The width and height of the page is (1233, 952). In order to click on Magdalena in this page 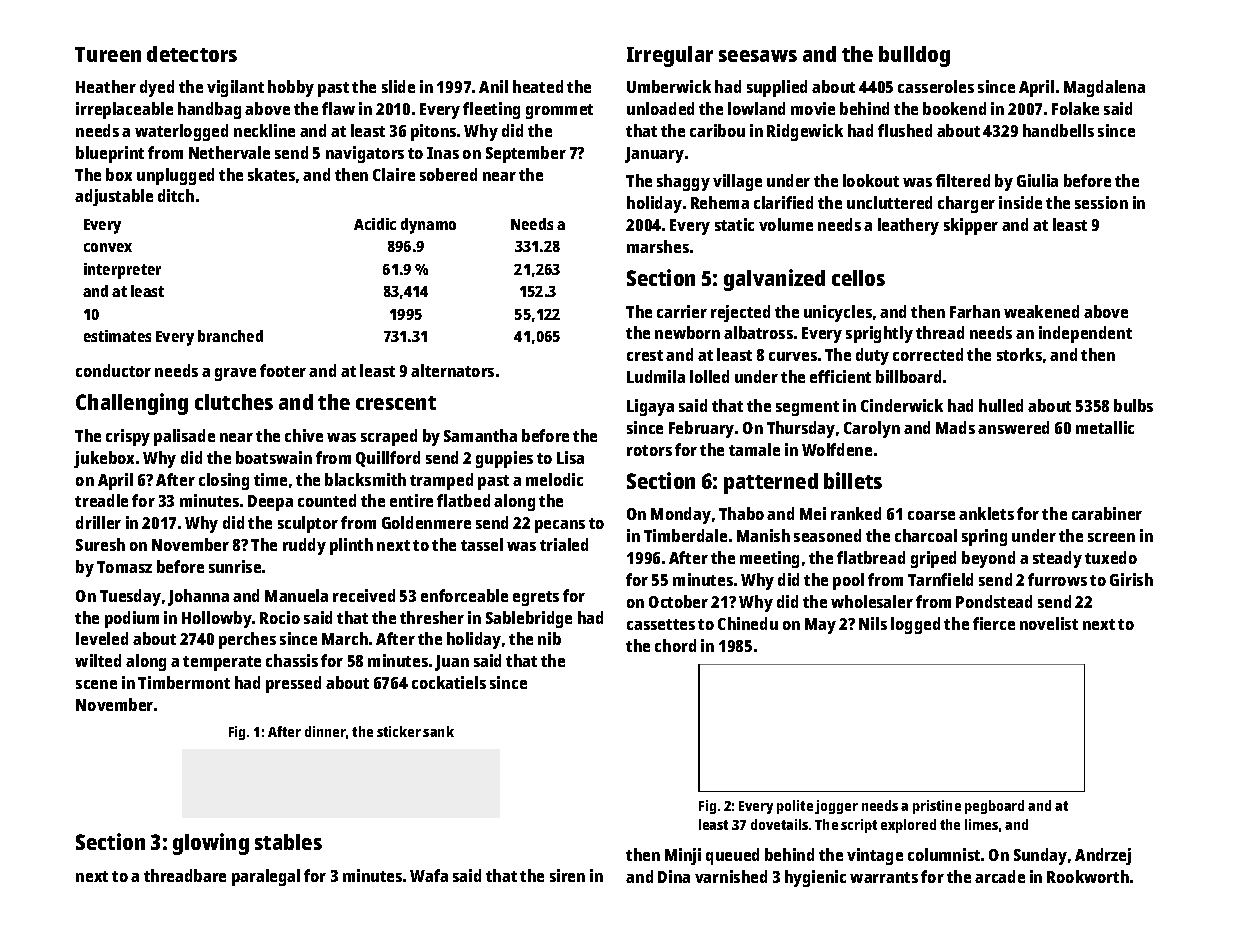, I will do `click(1104, 88)`.
